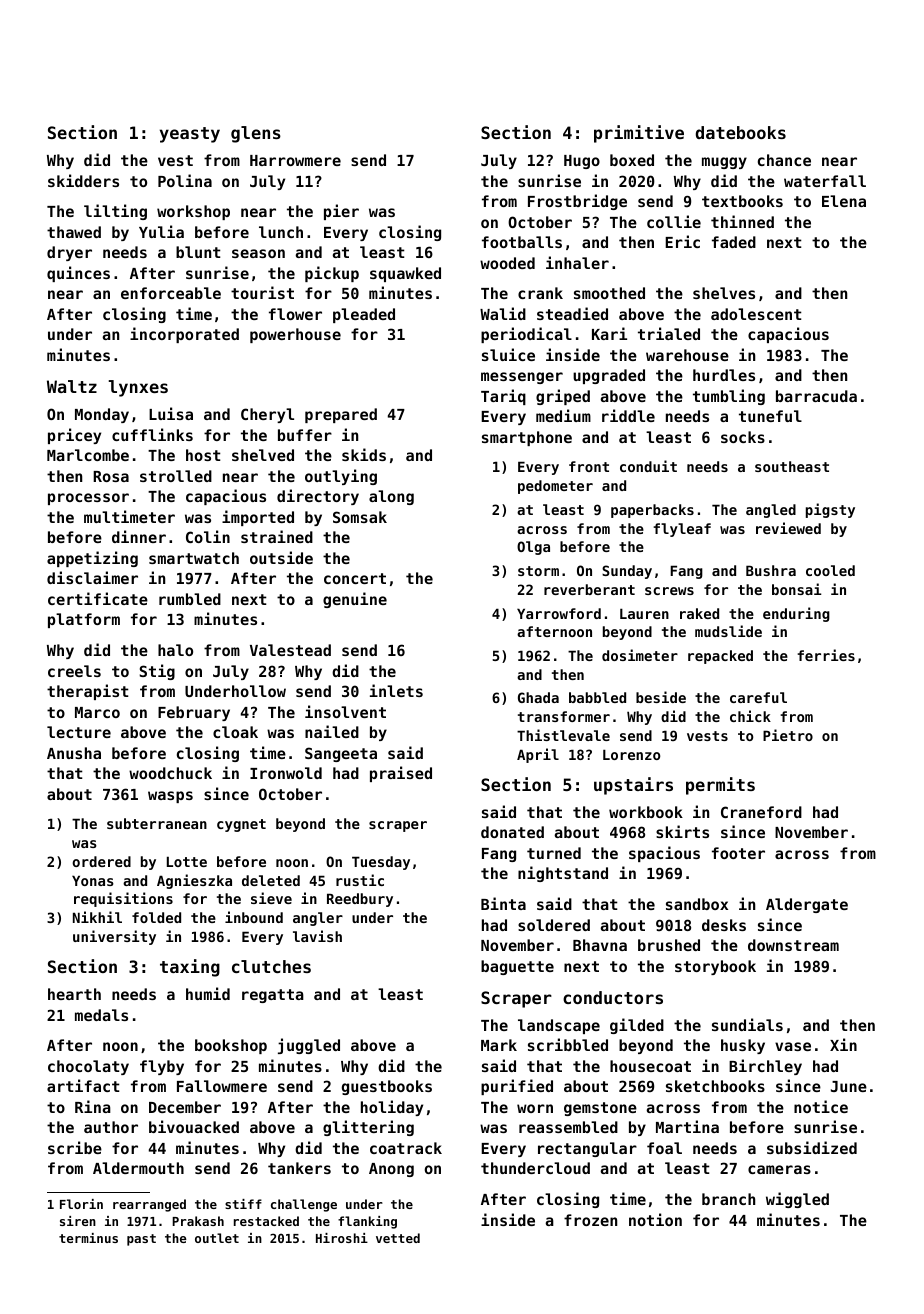 This screenshot has width=924, height=1314. What do you see at coordinates (295, 160) in the screenshot?
I see `Harrowmere` at bounding box center [295, 160].
